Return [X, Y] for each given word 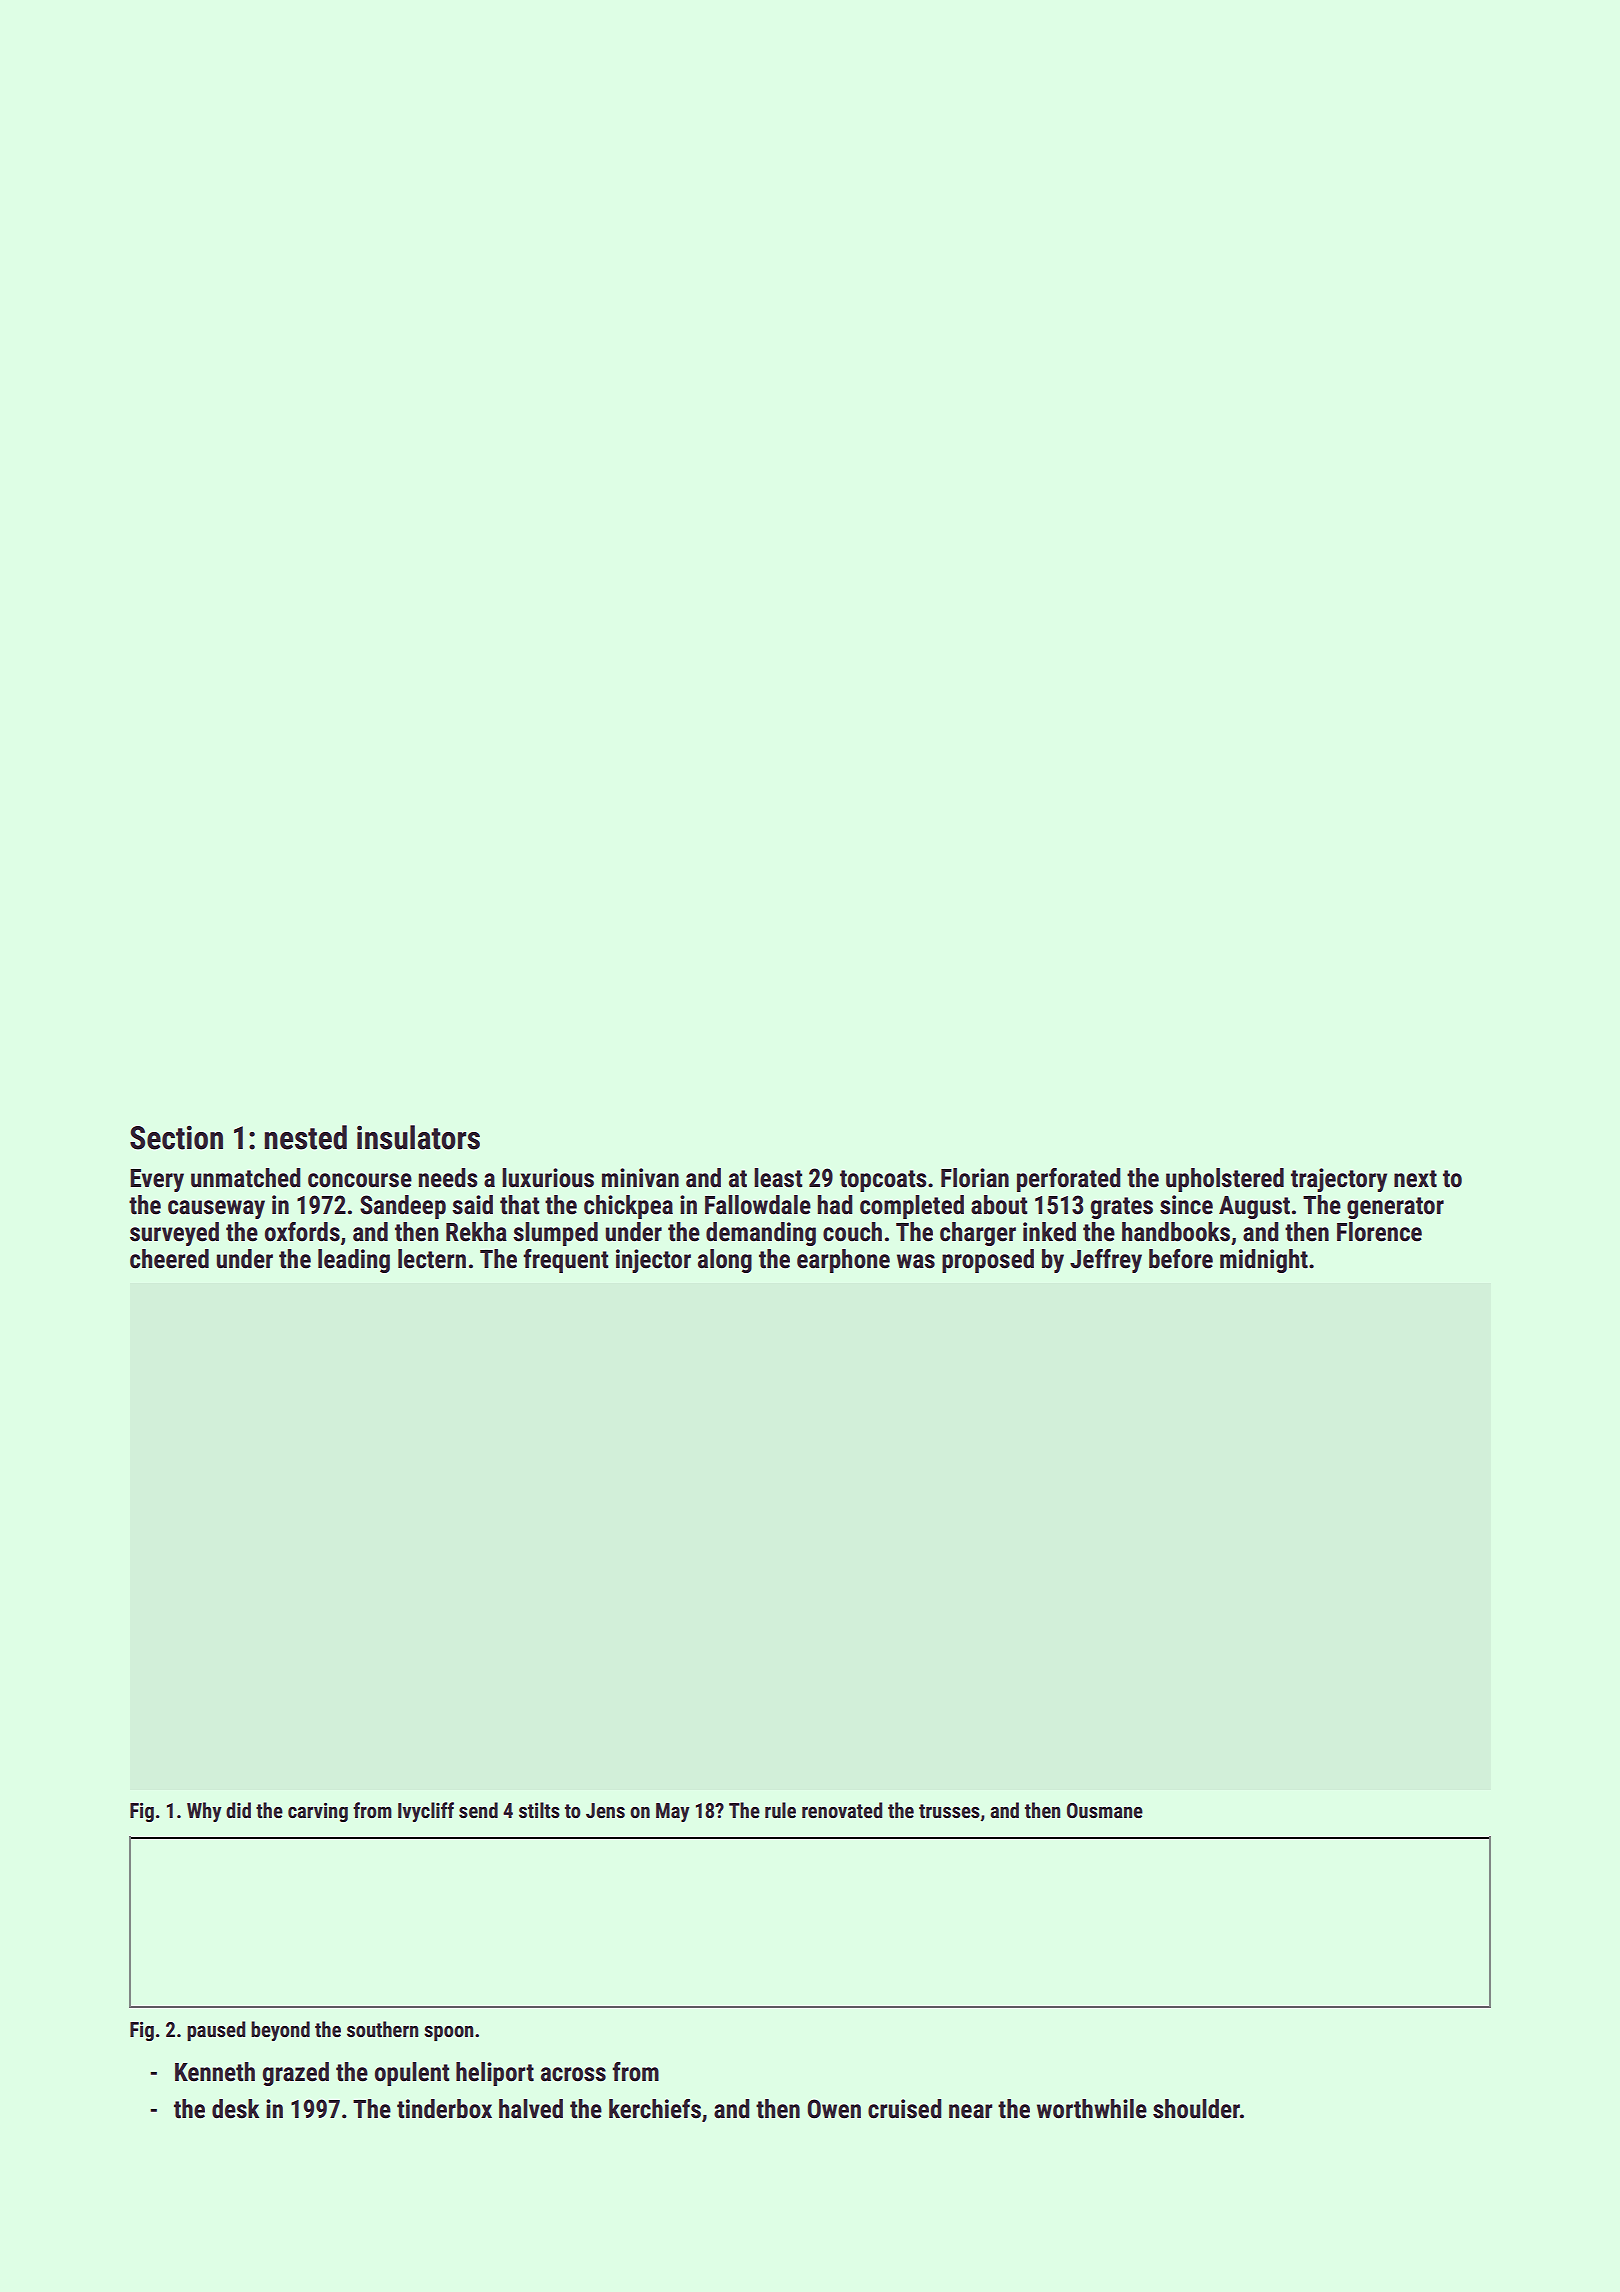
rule [780, 1810]
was [916, 1261]
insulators [418, 1137]
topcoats [883, 1181]
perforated [1069, 1180]
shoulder [1196, 2109]
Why [204, 1812]
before [1181, 1259]
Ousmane [1105, 1810]
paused [216, 2031]
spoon [448, 2033]
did [238, 1810]
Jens [605, 1810]
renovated [842, 1810]
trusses [949, 1811]
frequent [565, 1261]
